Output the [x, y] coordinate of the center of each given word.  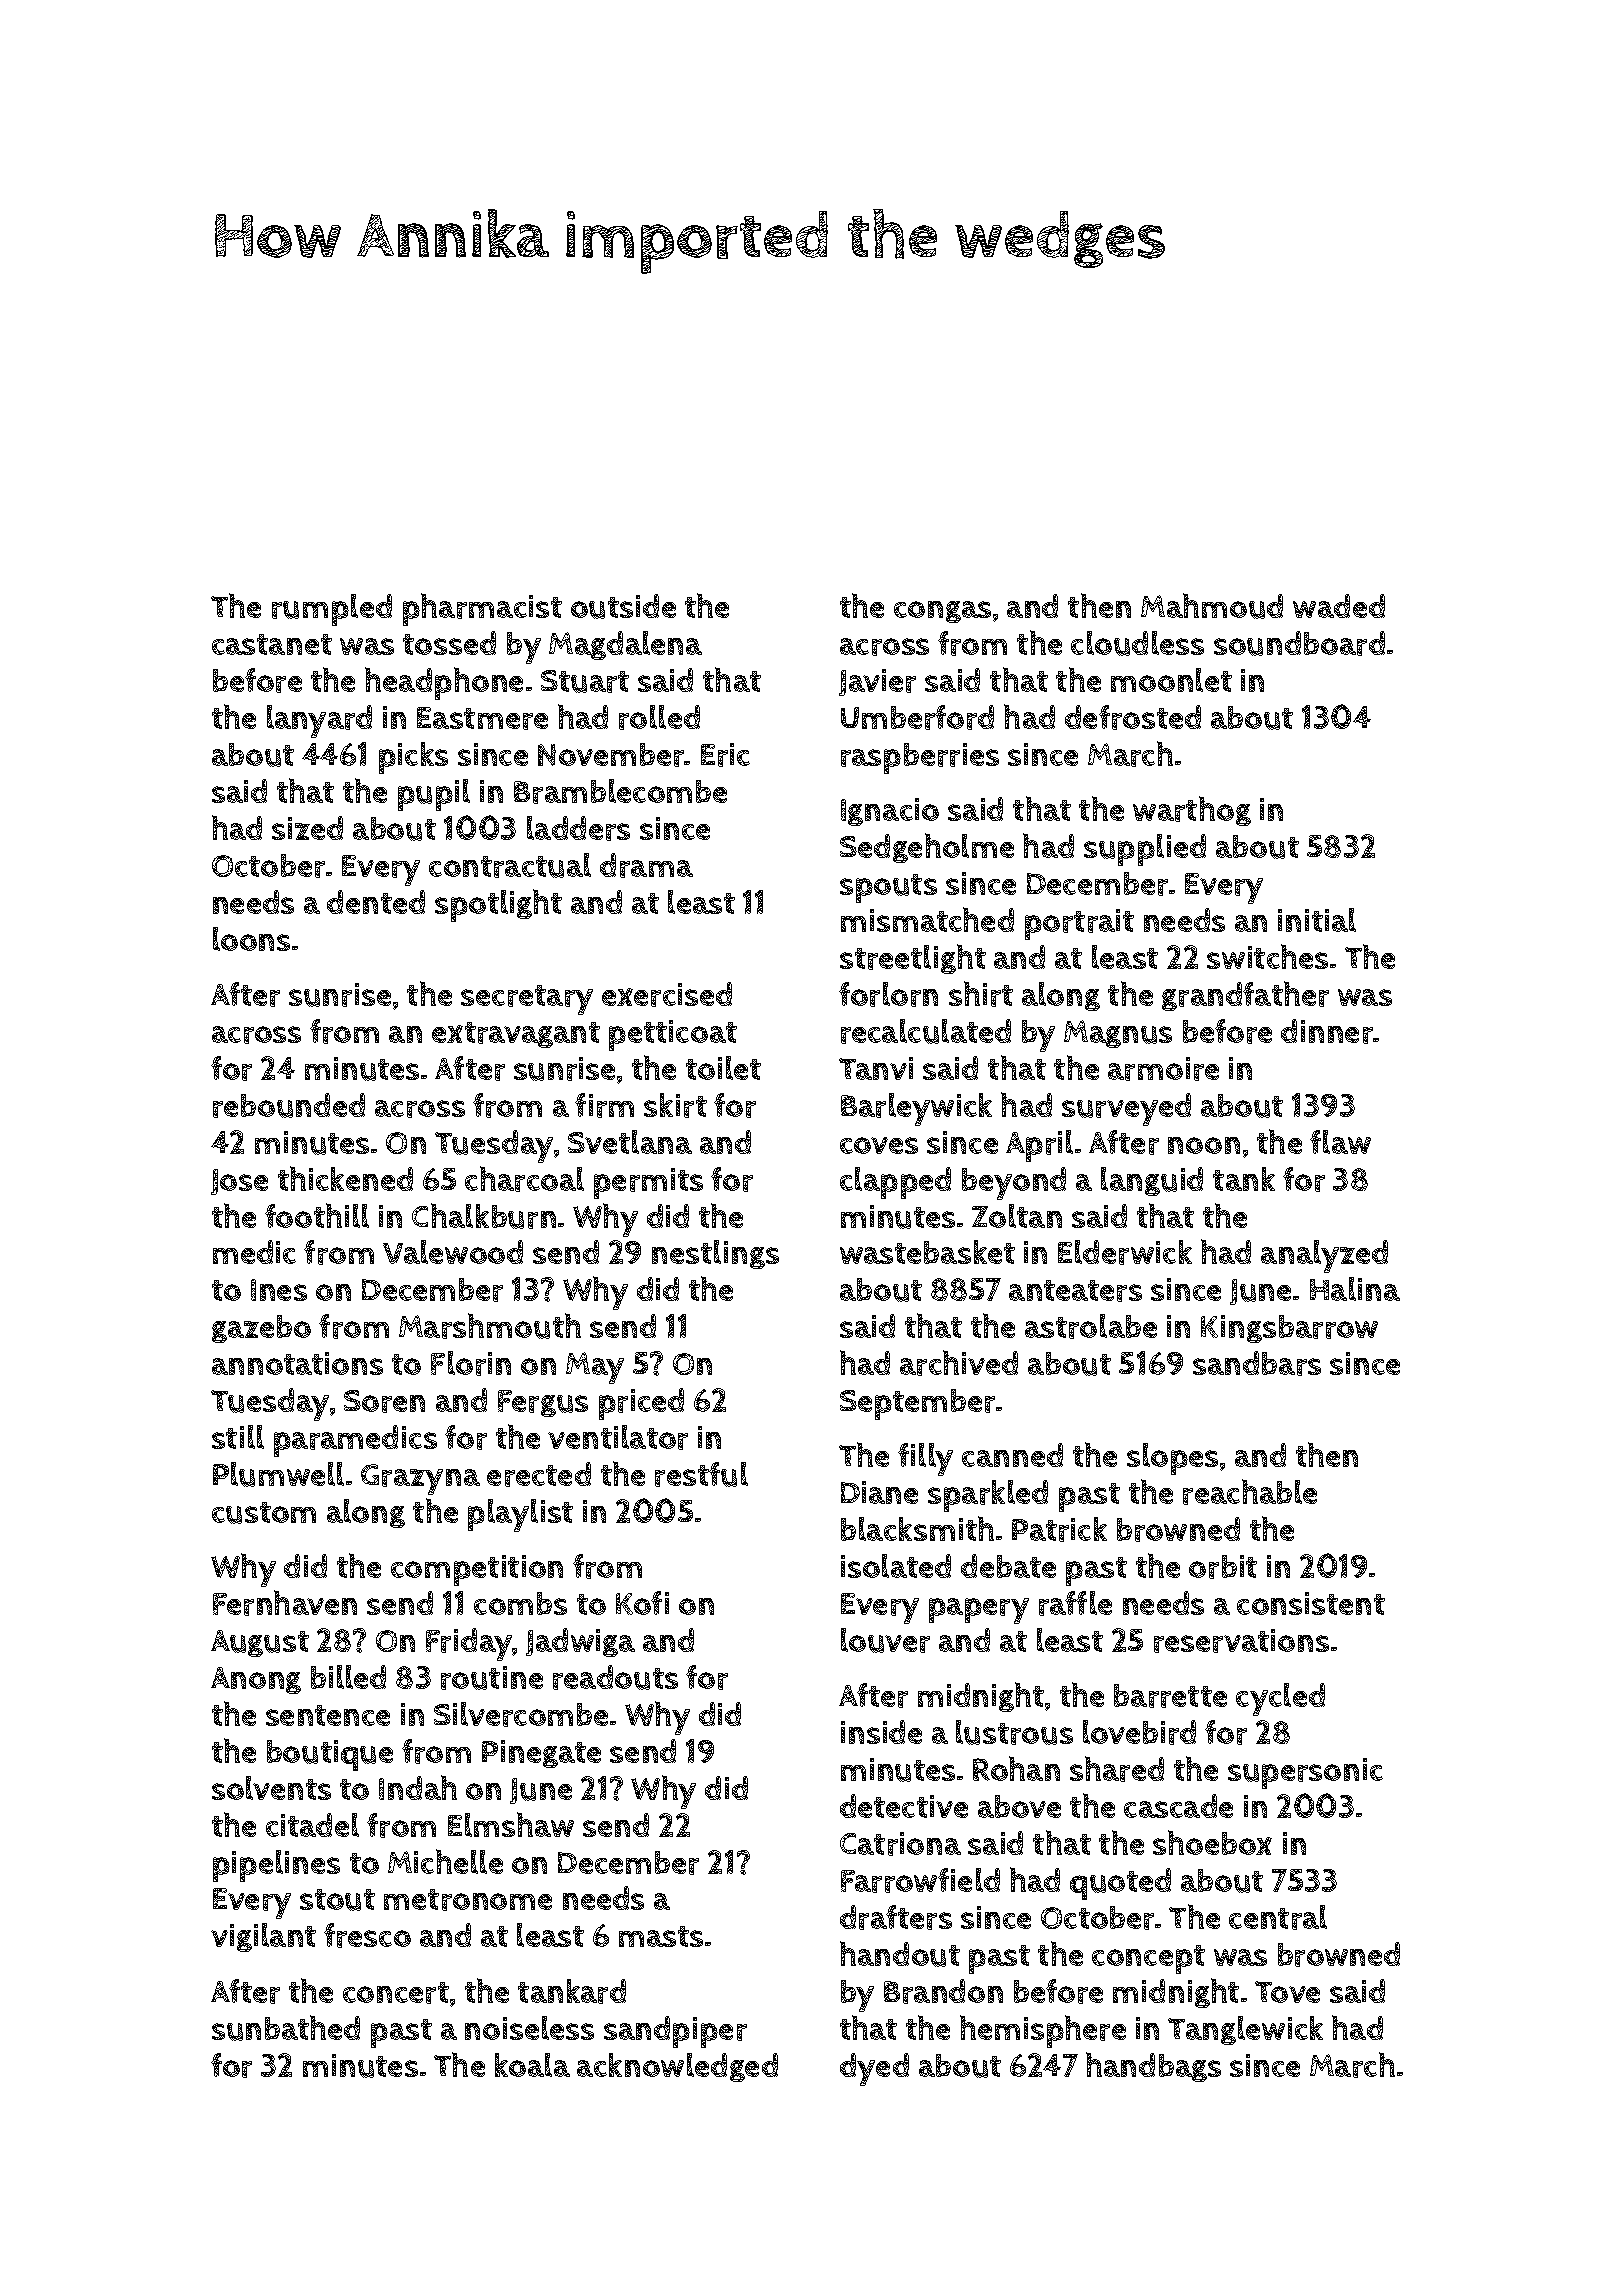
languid [1152, 1181]
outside [623, 606]
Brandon [943, 1991]
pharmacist [482, 609]
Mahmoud [1212, 606]
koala [532, 2065]
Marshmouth [490, 1326]
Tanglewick [1245, 2030]
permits [648, 1183]
